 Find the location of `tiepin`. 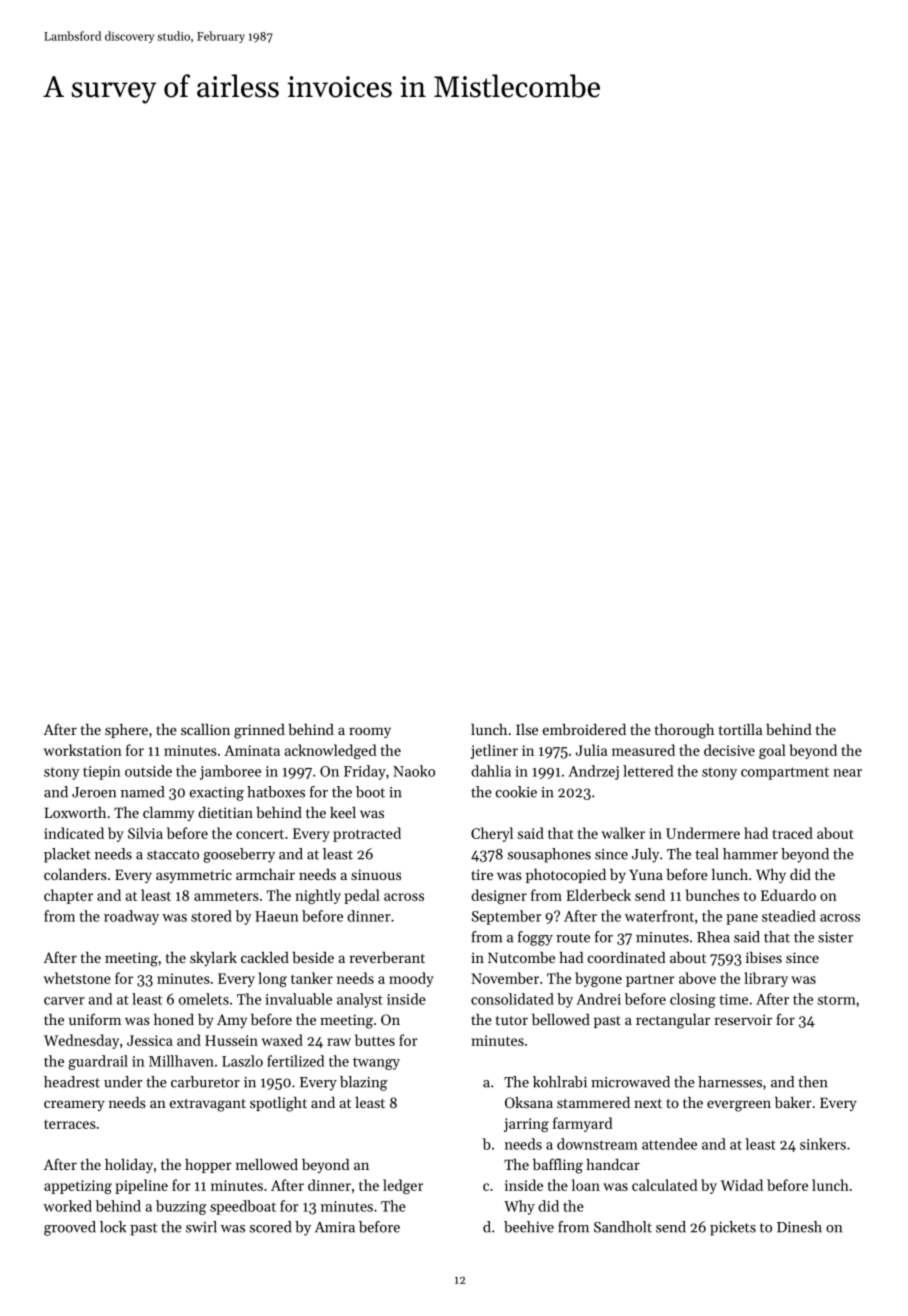

tiepin is located at coordinates (102, 773).
